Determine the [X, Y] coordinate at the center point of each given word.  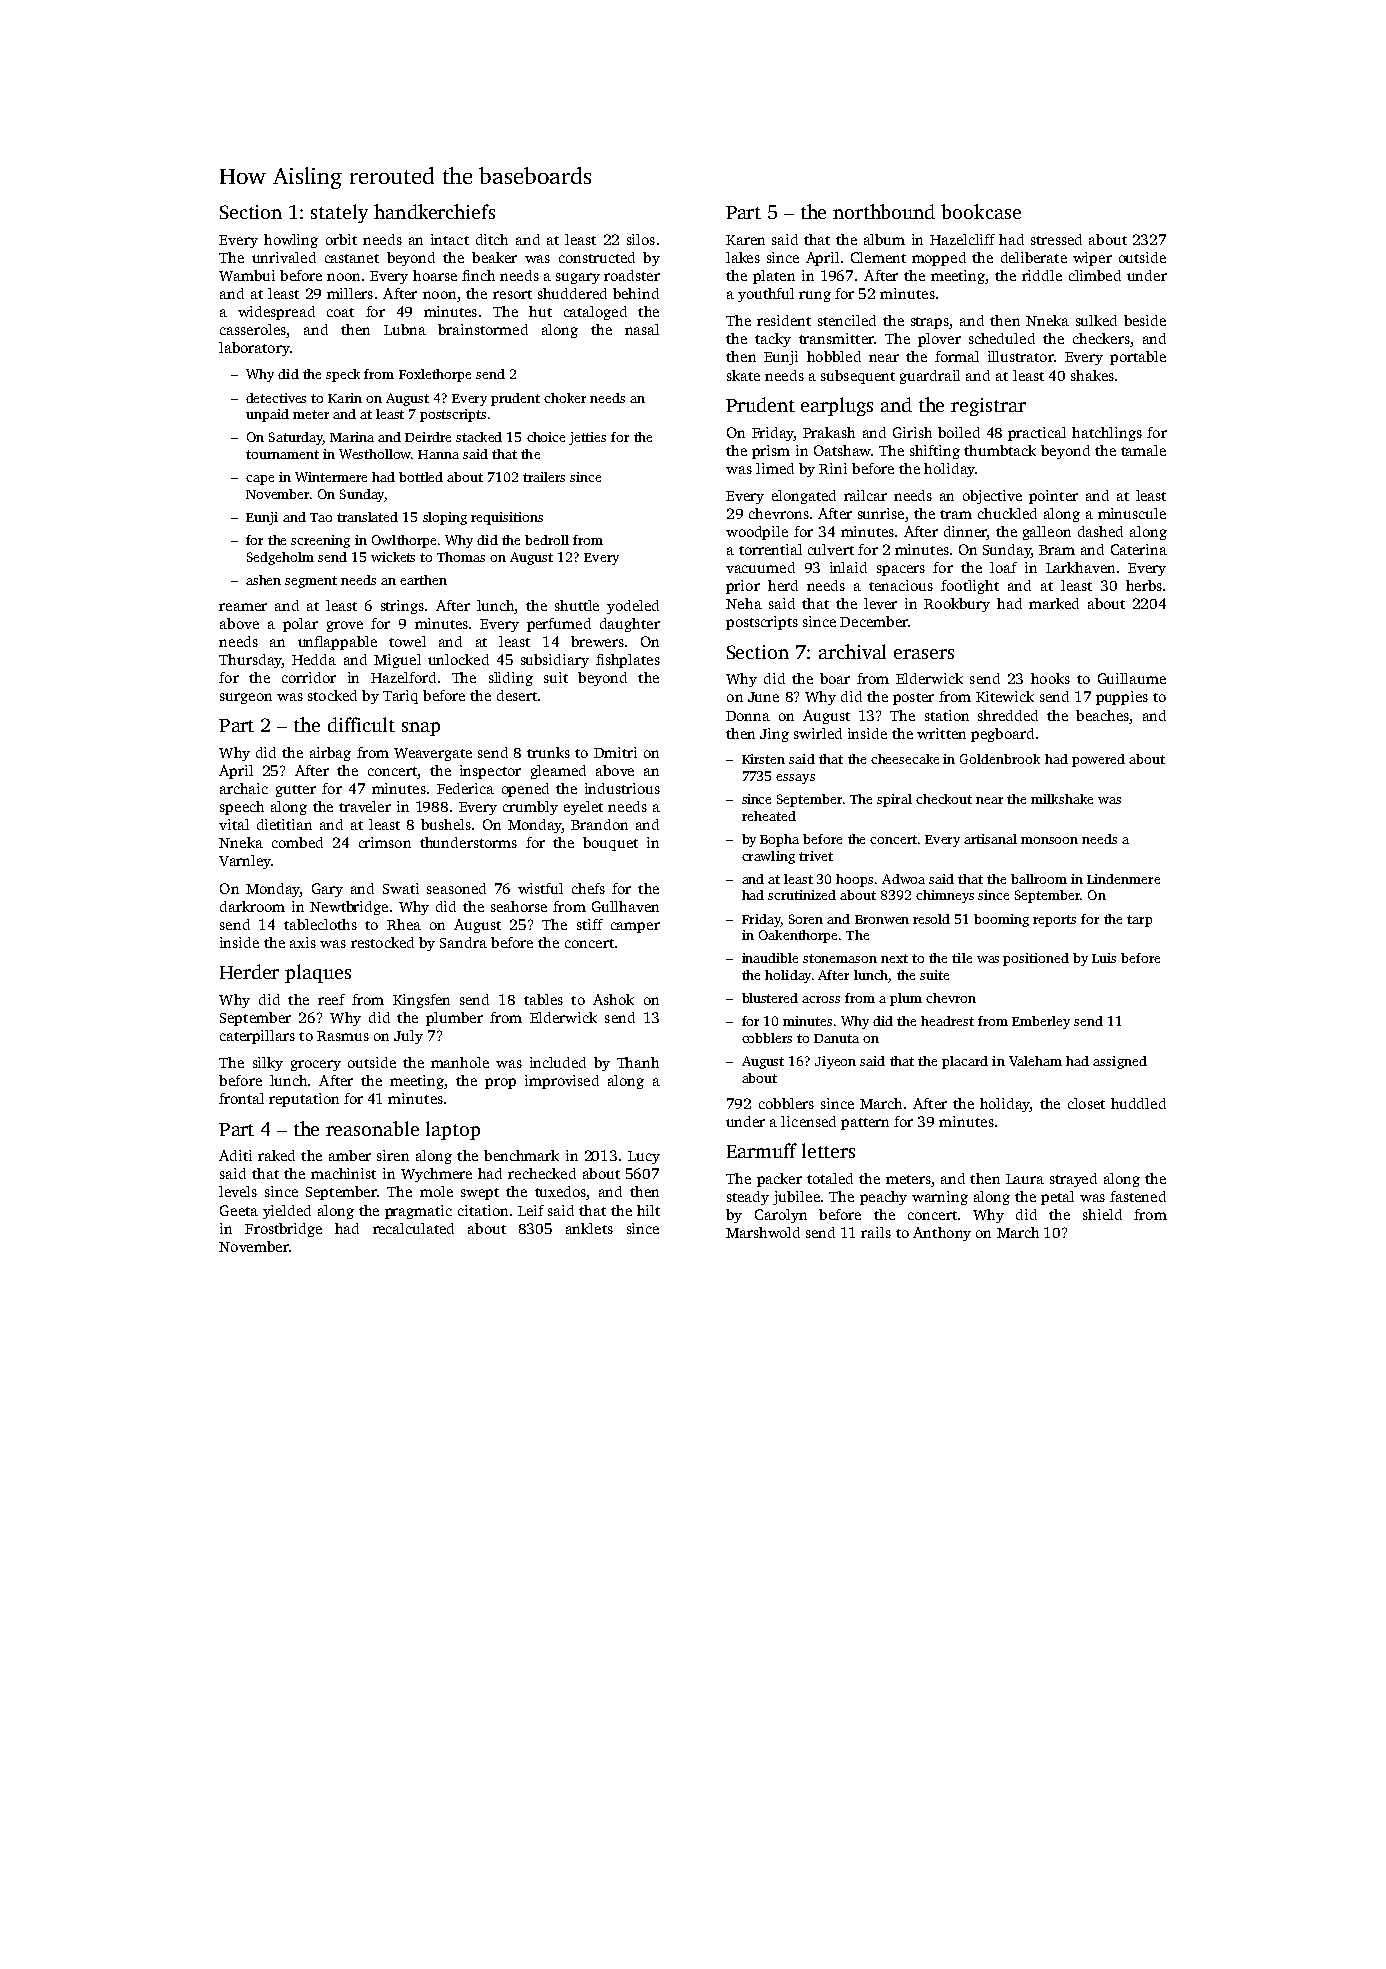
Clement [878, 257]
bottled [421, 477]
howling [291, 241]
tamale [1143, 450]
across [821, 999]
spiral [894, 800]
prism [771, 452]
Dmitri [615, 752]
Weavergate [433, 754]
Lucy [644, 1157]
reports [1054, 921]
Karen [745, 240]
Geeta [239, 1210]
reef [331, 999]
